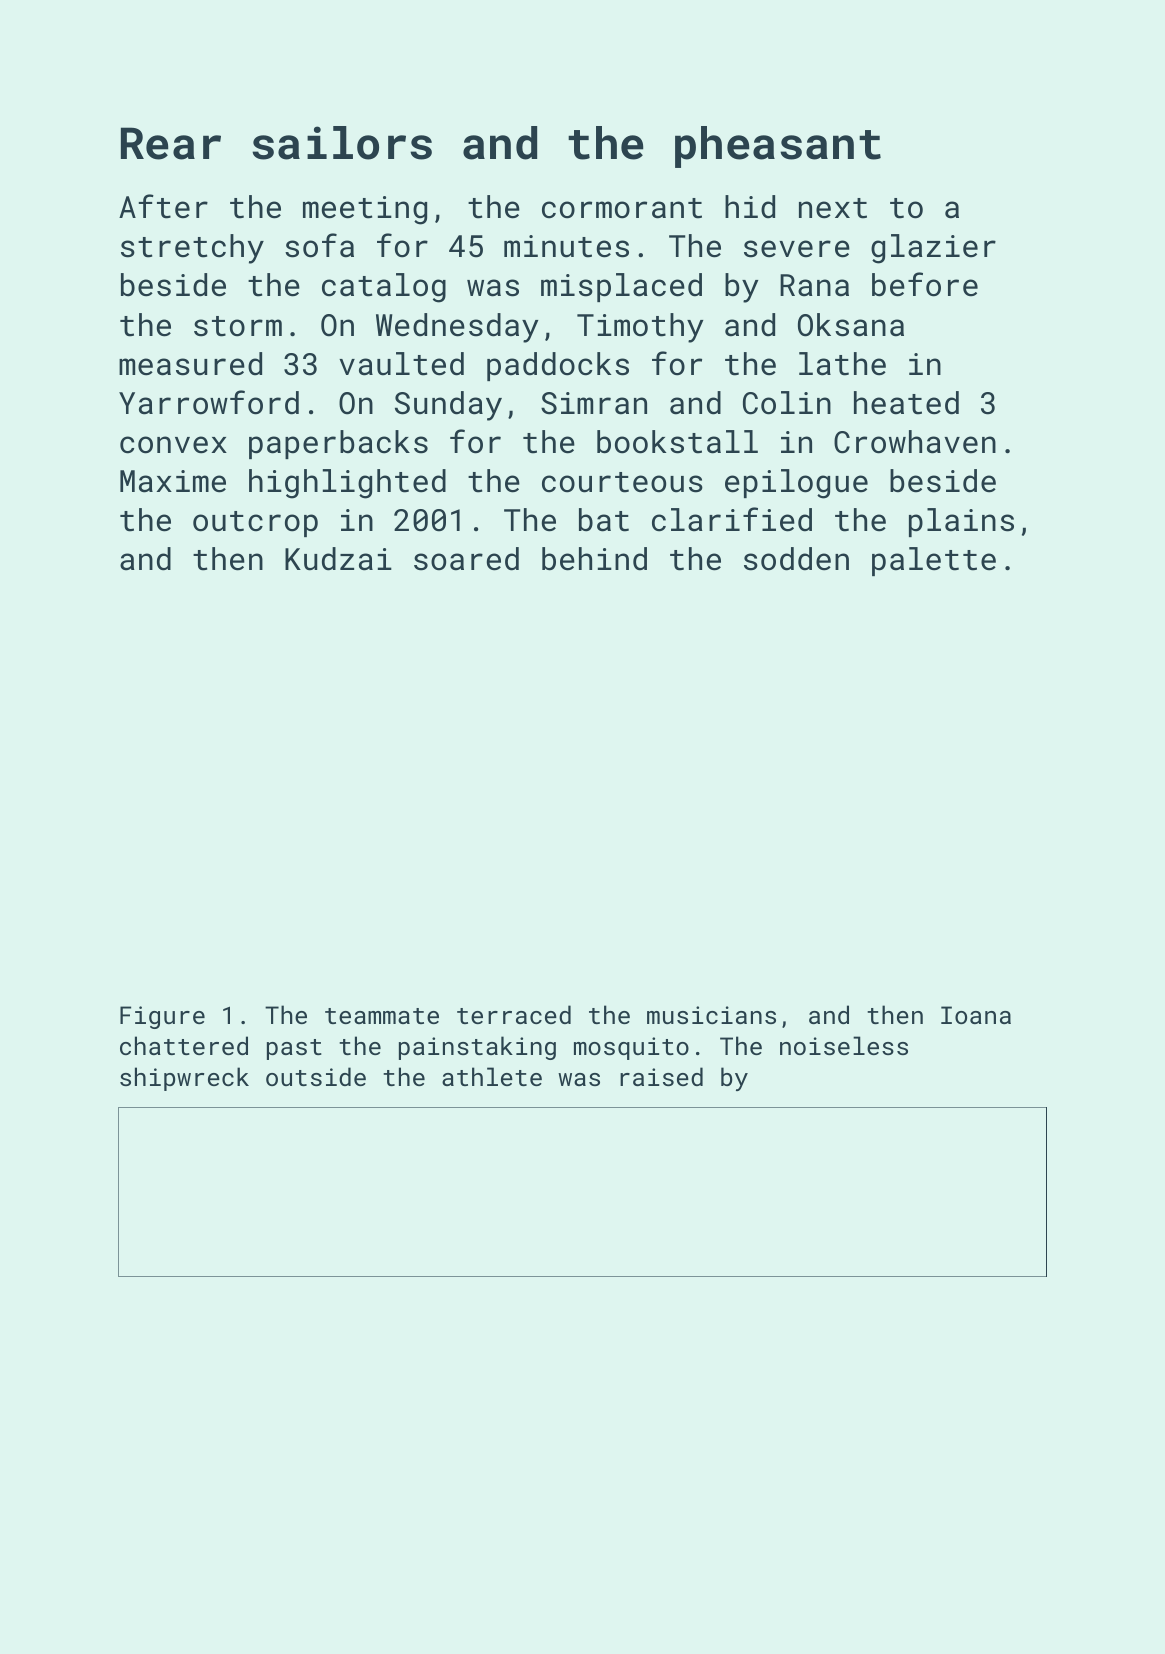 This screenshot has height=1654, width=1165. What do you see at coordinates (787, 403) in the screenshot?
I see `Colin` at bounding box center [787, 403].
